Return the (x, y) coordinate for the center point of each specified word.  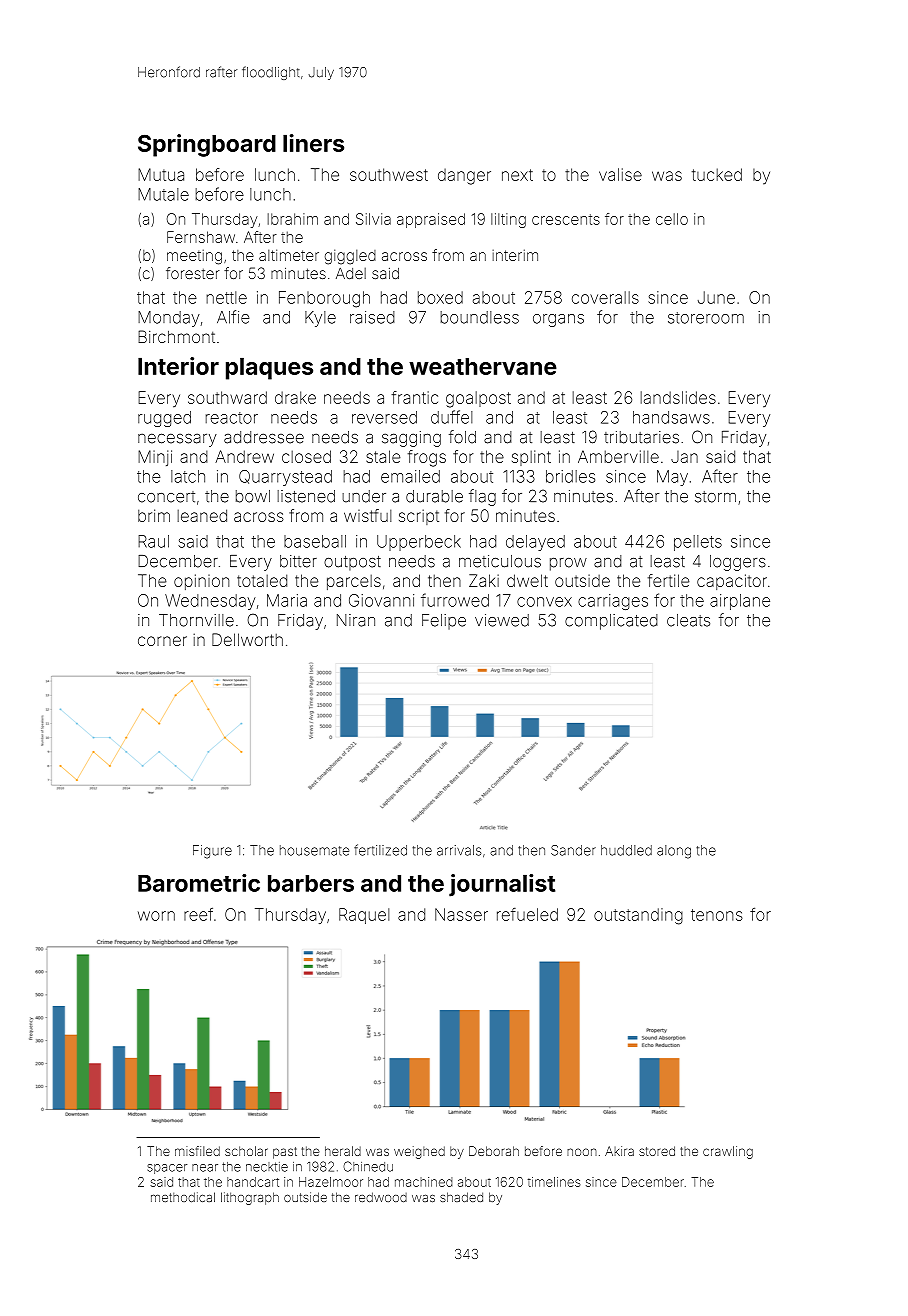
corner (162, 641)
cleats (688, 620)
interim (515, 255)
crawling (728, 1152)
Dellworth (247, 639)
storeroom (706, 318)
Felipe (444, 622)
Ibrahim (292, 219)
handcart (253, 1182)
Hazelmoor (331, 1182)
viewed (502, 620)
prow (568, 564)
